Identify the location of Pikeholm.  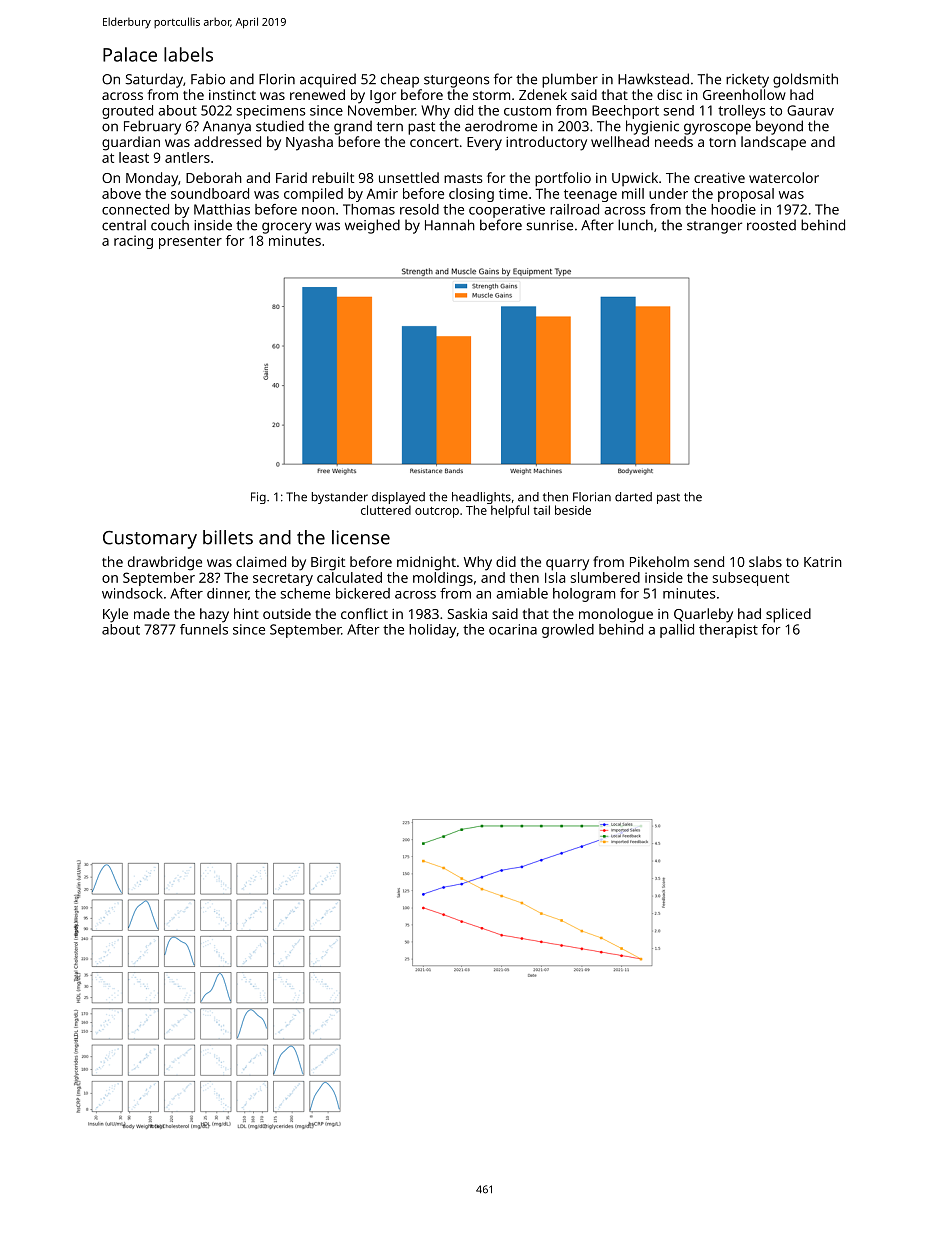
(659, 561).
